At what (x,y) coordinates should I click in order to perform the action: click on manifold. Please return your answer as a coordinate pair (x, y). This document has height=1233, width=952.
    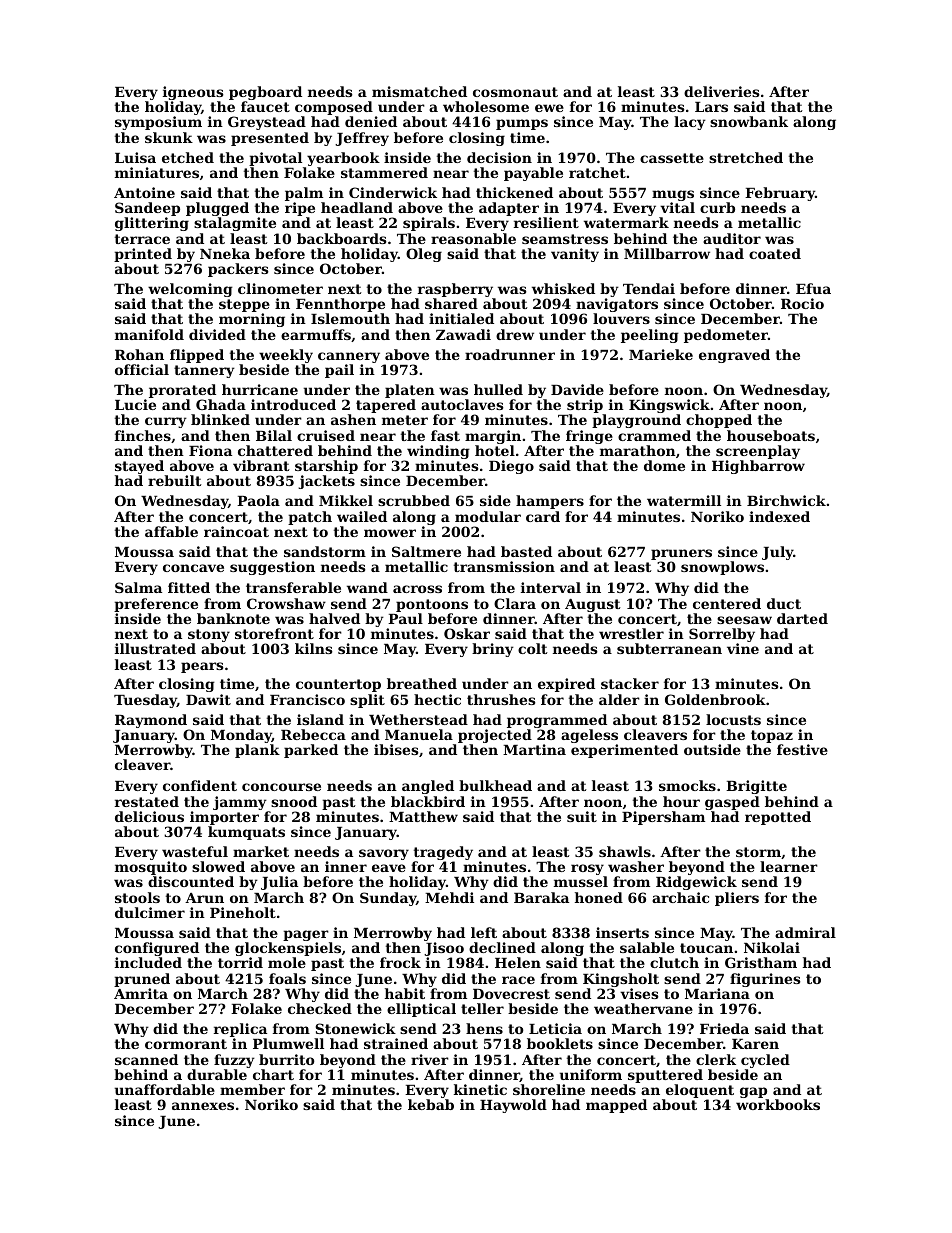
    Looking at the image, I should click on (149, 334).
